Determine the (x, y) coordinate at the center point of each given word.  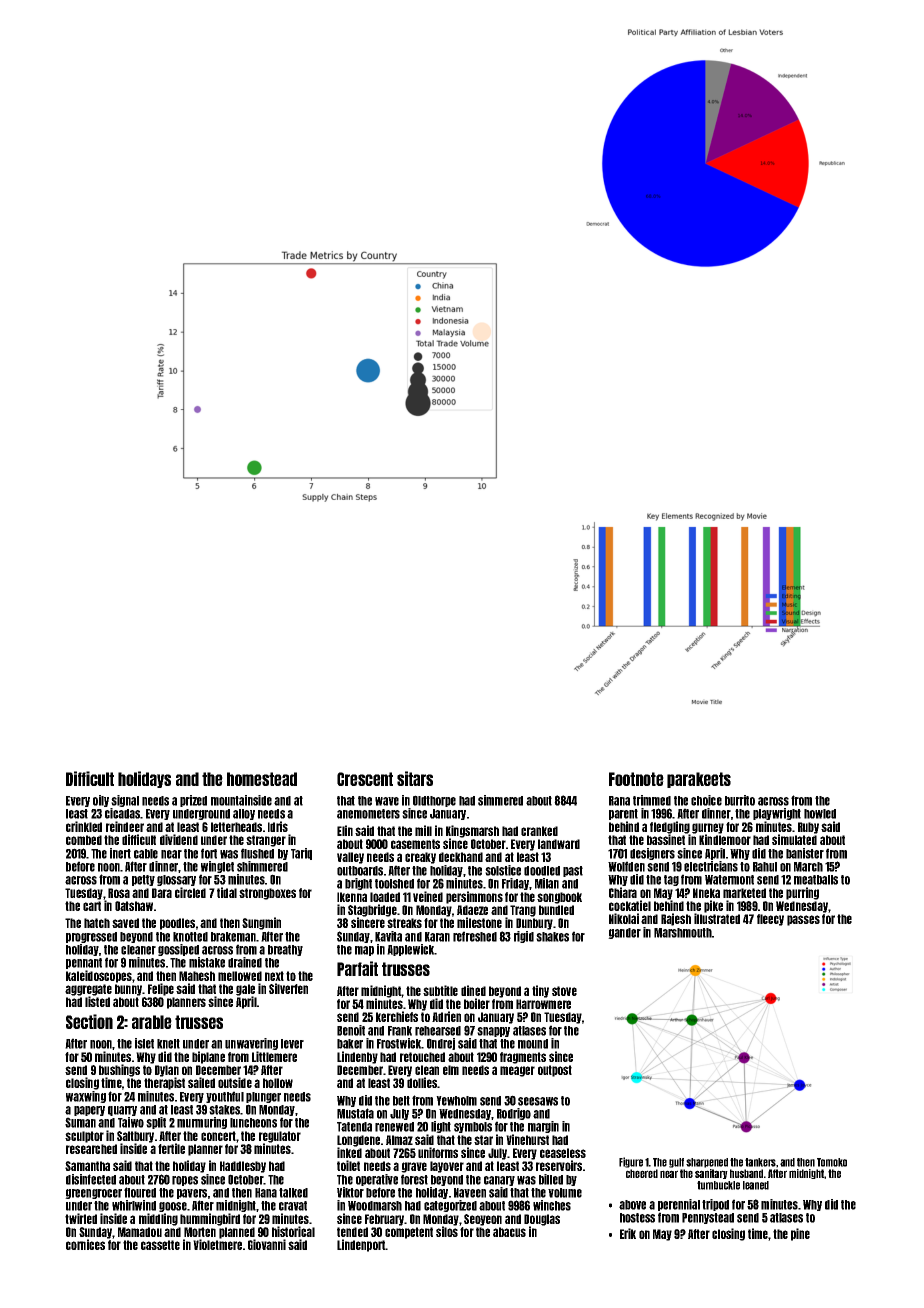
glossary (176, 880)
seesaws (538, 1101)
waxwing (86, 1097)
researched (91, 1149)
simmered (500, 800)
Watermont (729, 880)
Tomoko (832, 1162)
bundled (556, 910)
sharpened (707, 1163)
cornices (85, 1244)
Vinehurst (527, 1139)
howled (820, 814)
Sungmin (261, 923)
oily (101, 801)
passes (803, 920)
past (573, 871)
